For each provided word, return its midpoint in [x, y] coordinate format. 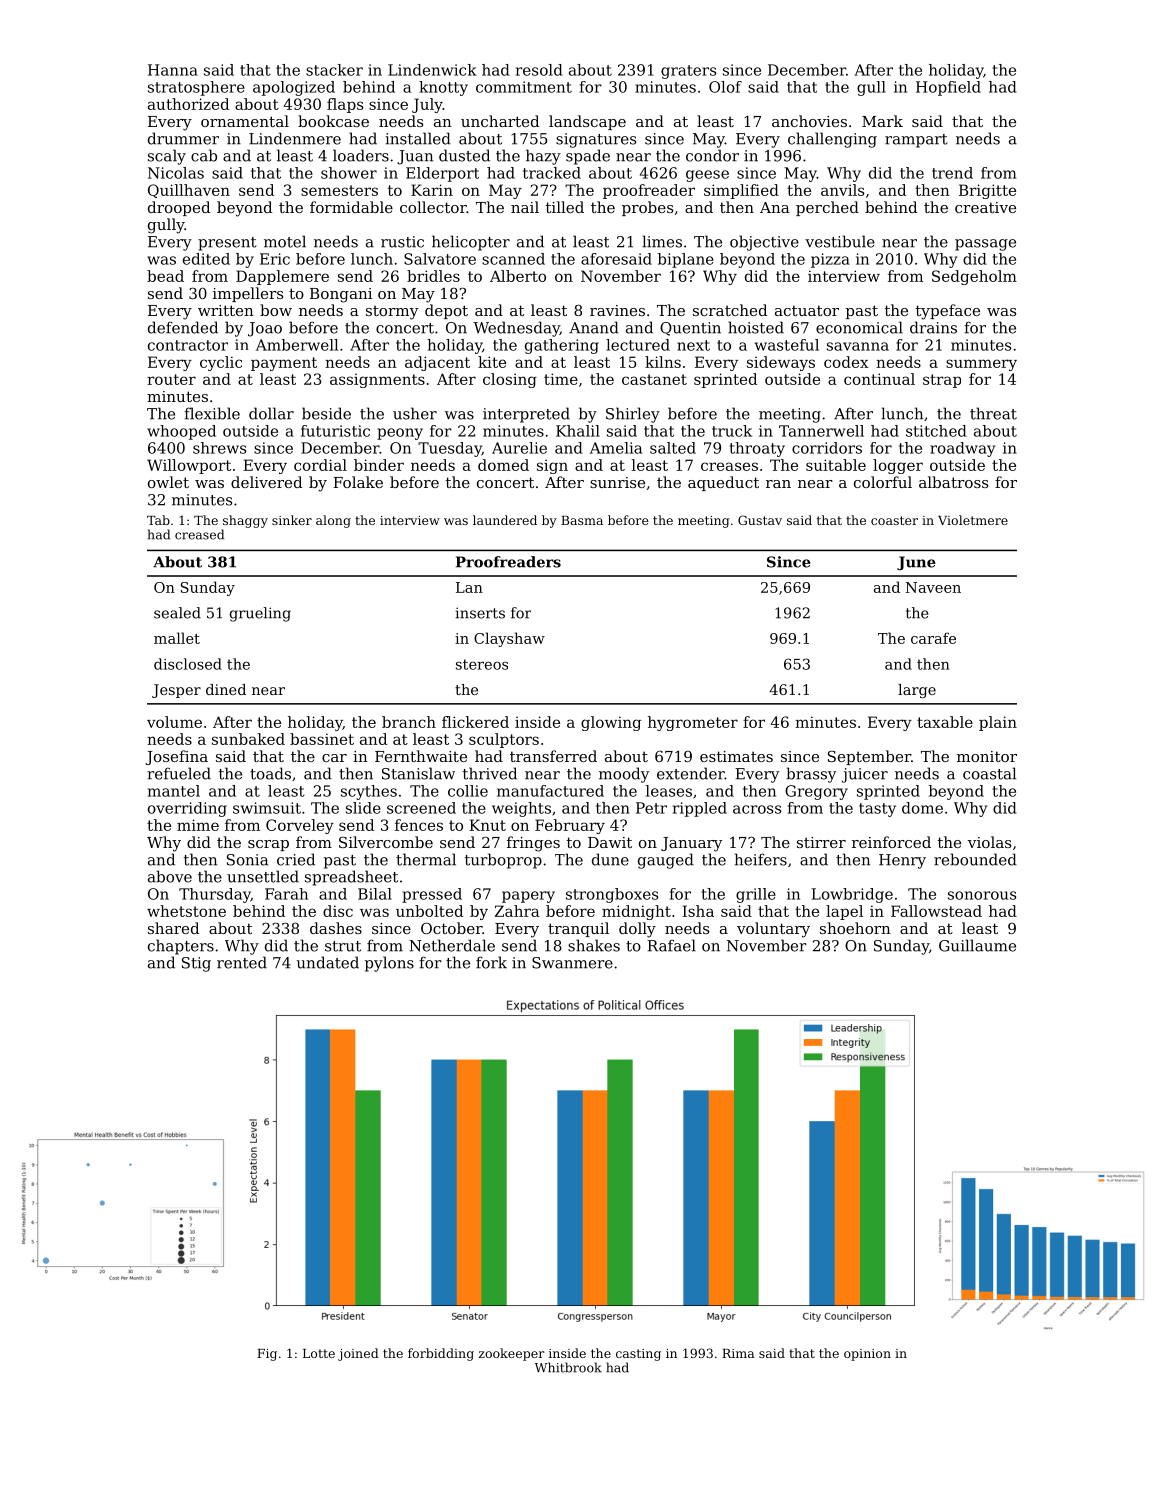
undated [328, 962]
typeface [948, 312]
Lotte [319, 1353]
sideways [781, 363]
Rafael [671, 945]
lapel [844, 912]
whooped [181, 432]
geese [707, 176]
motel [285, 241]
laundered [505, 520]
